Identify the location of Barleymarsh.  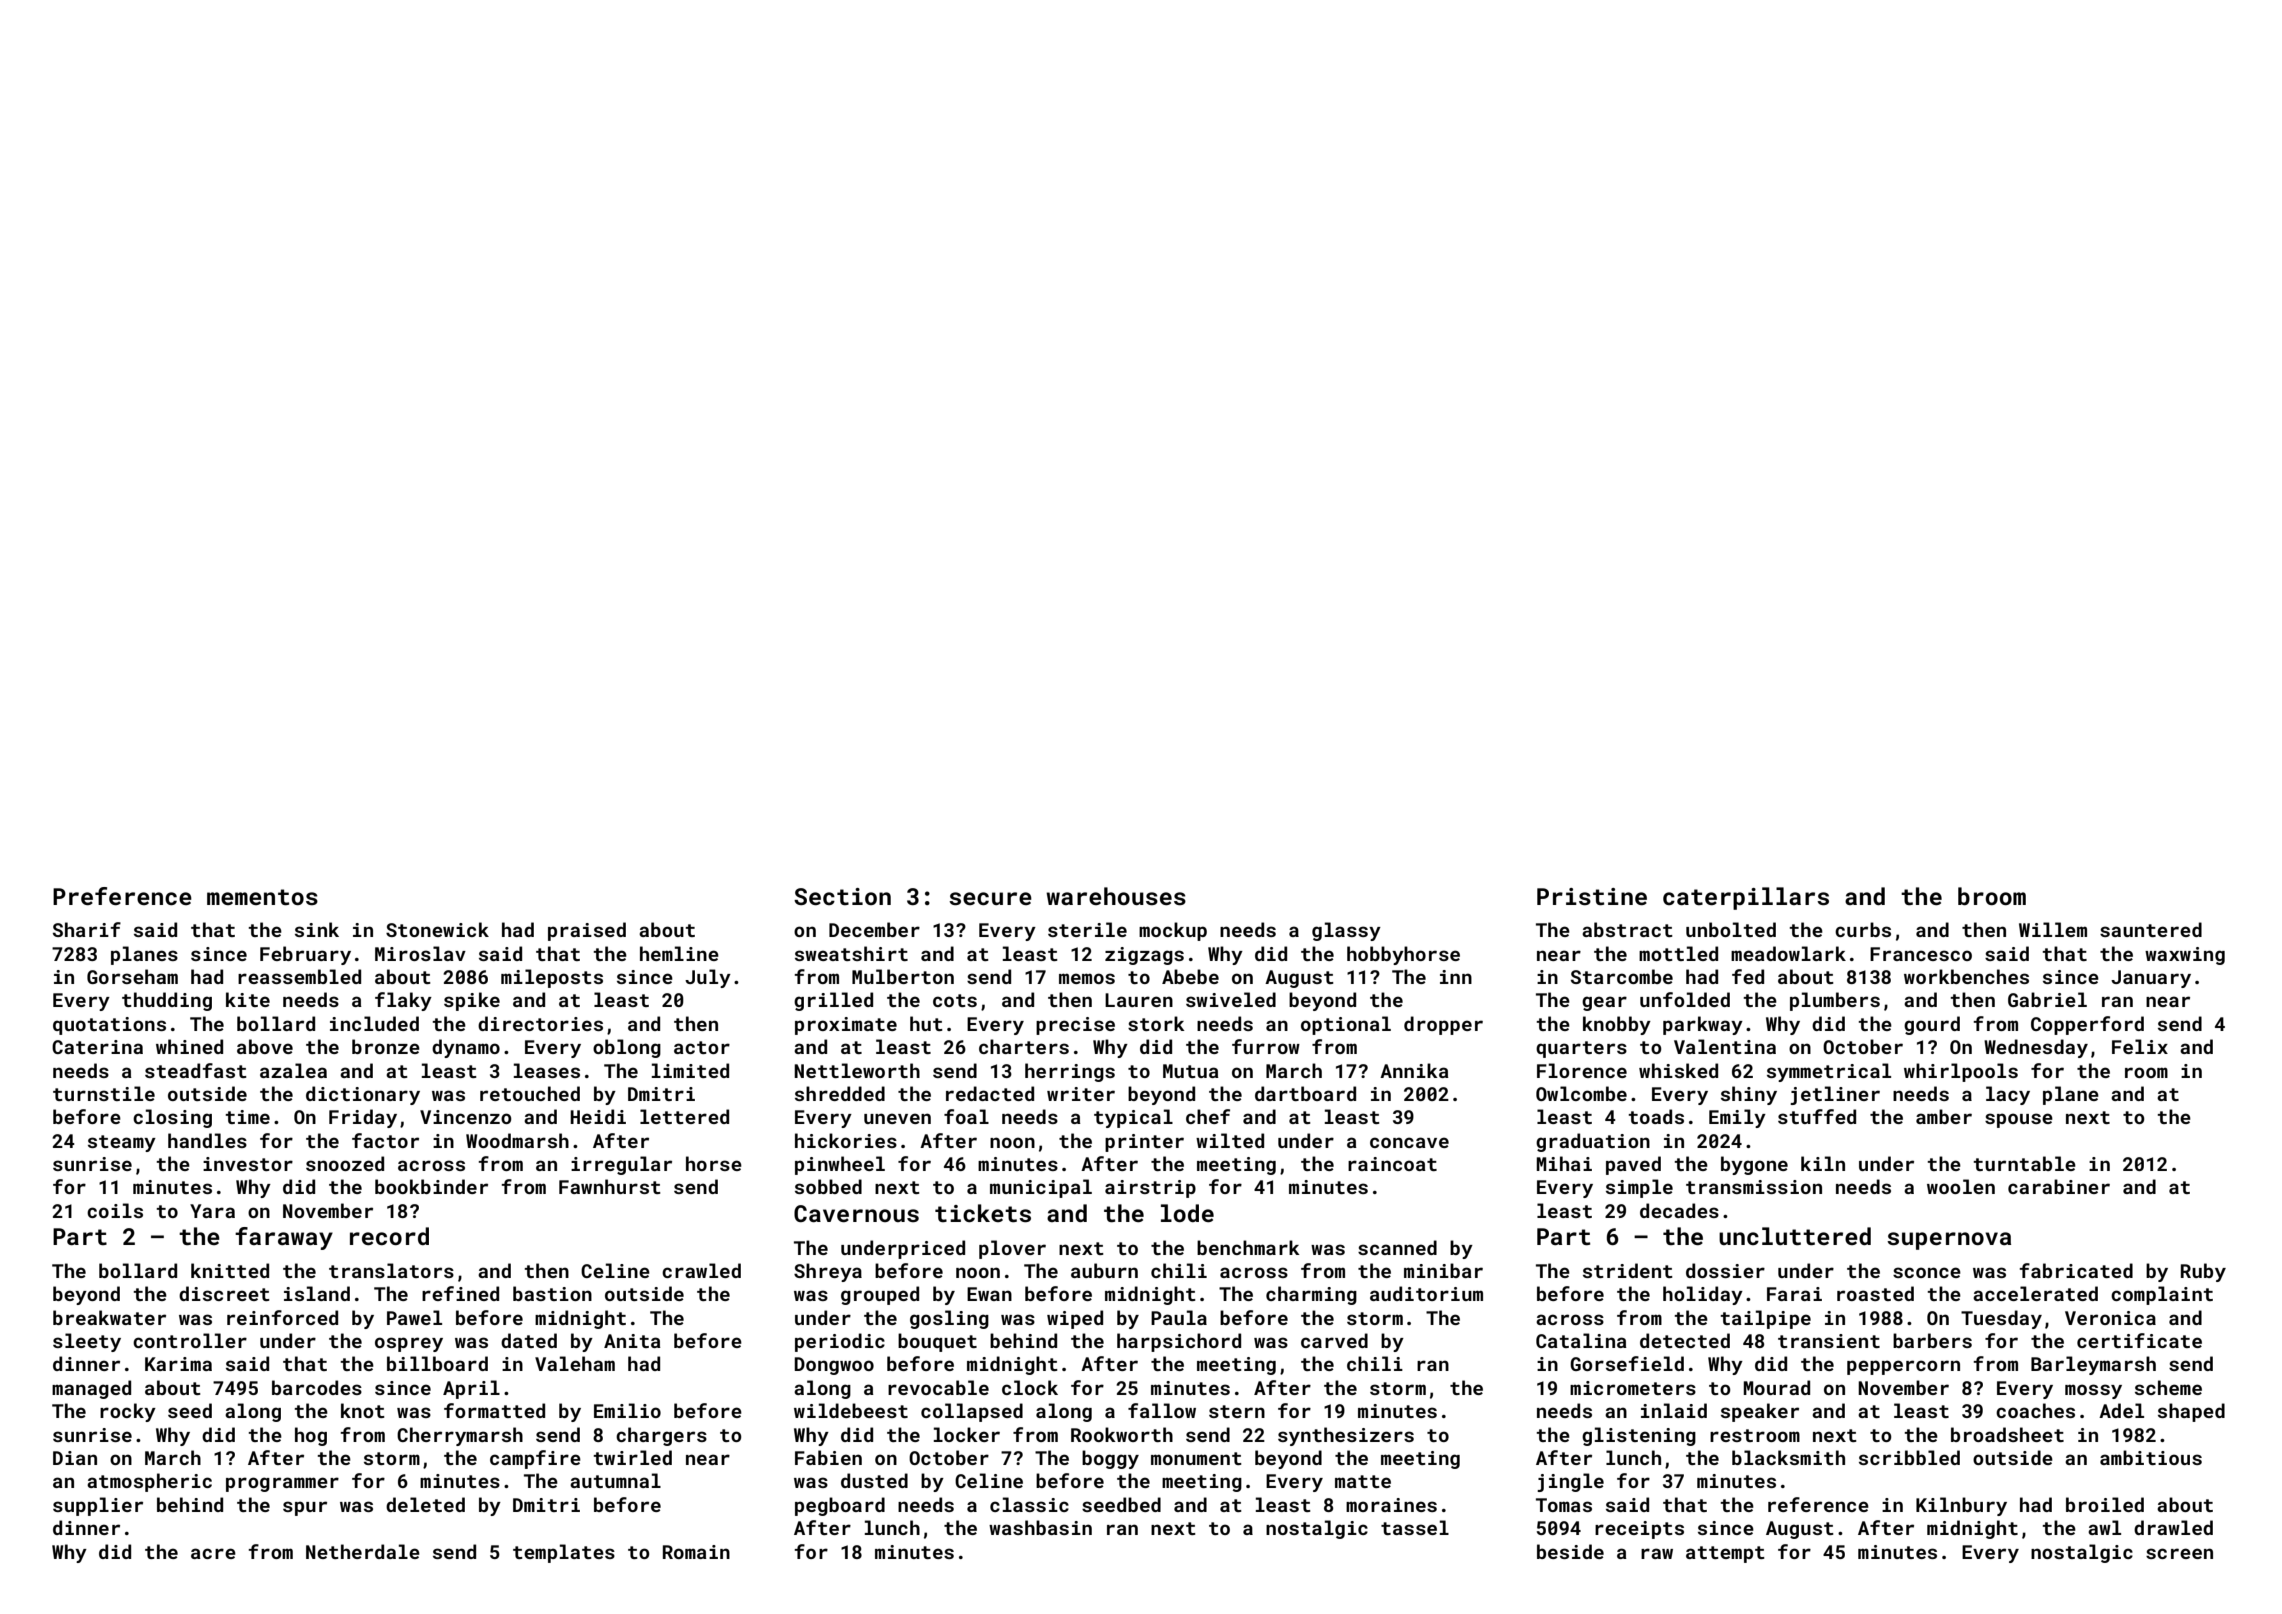
(2093, 1365).
